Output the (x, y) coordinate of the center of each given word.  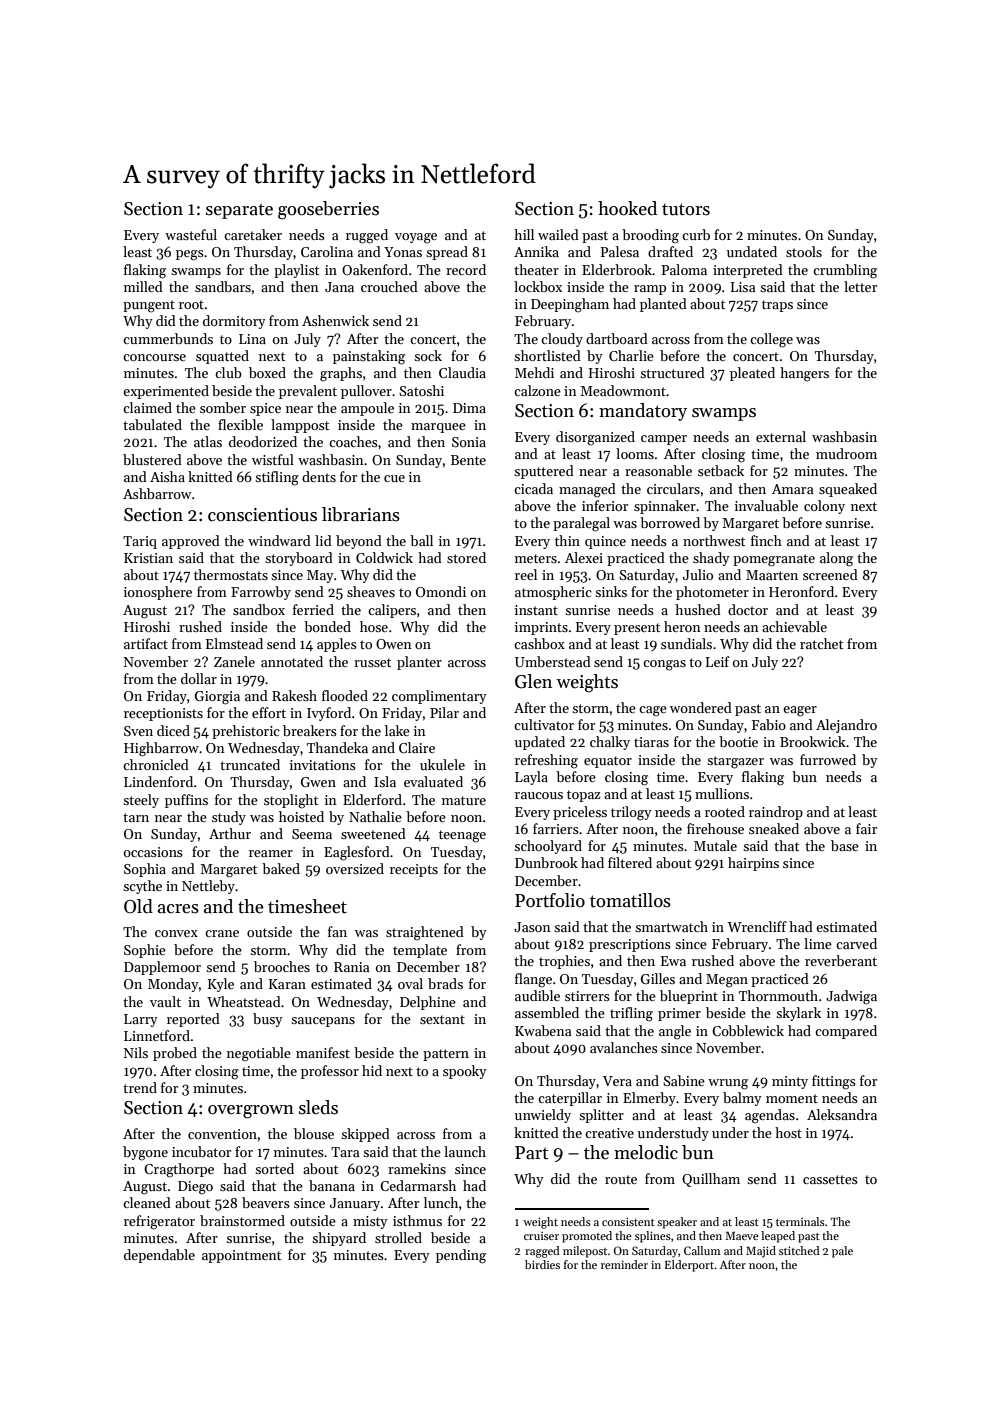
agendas (770, 1116)
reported (193, 1020)
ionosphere (158, 593)
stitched (799, 1250)
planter (419, 663)
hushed (698, 609)
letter (860, 286)
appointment (241, 1256)
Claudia (462, 372)
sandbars (223, 286)
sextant (442, 1019)
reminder (624, 1264)
